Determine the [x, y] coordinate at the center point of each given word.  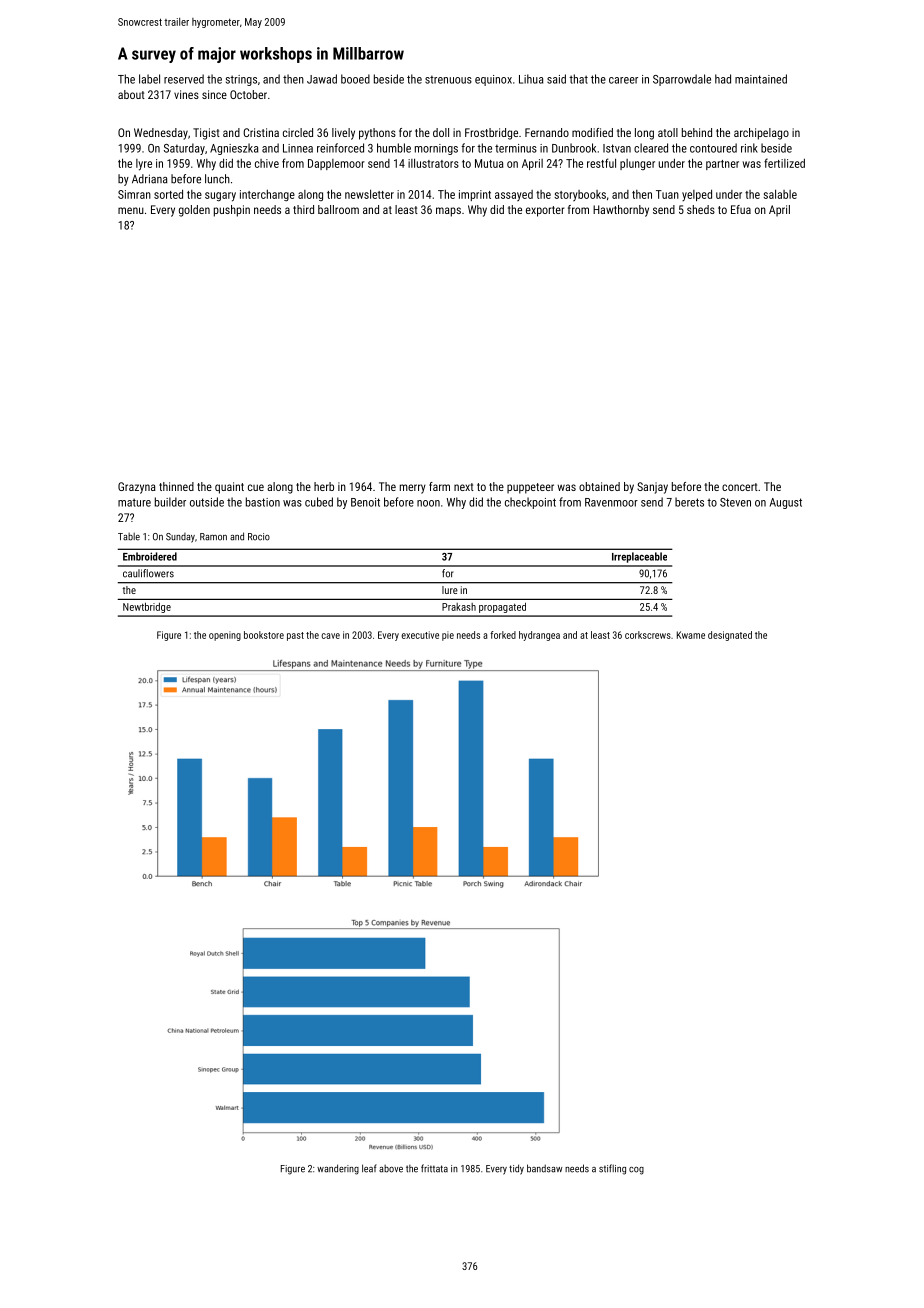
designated [730, 636]
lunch [217, 179]
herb [324, 486]
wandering [338, 1169]
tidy [516, 1169]
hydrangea [539, 636]
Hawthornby [621, 211]
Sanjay [652, 488]
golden [194, 211]
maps [448, 212]
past [295, 636]
